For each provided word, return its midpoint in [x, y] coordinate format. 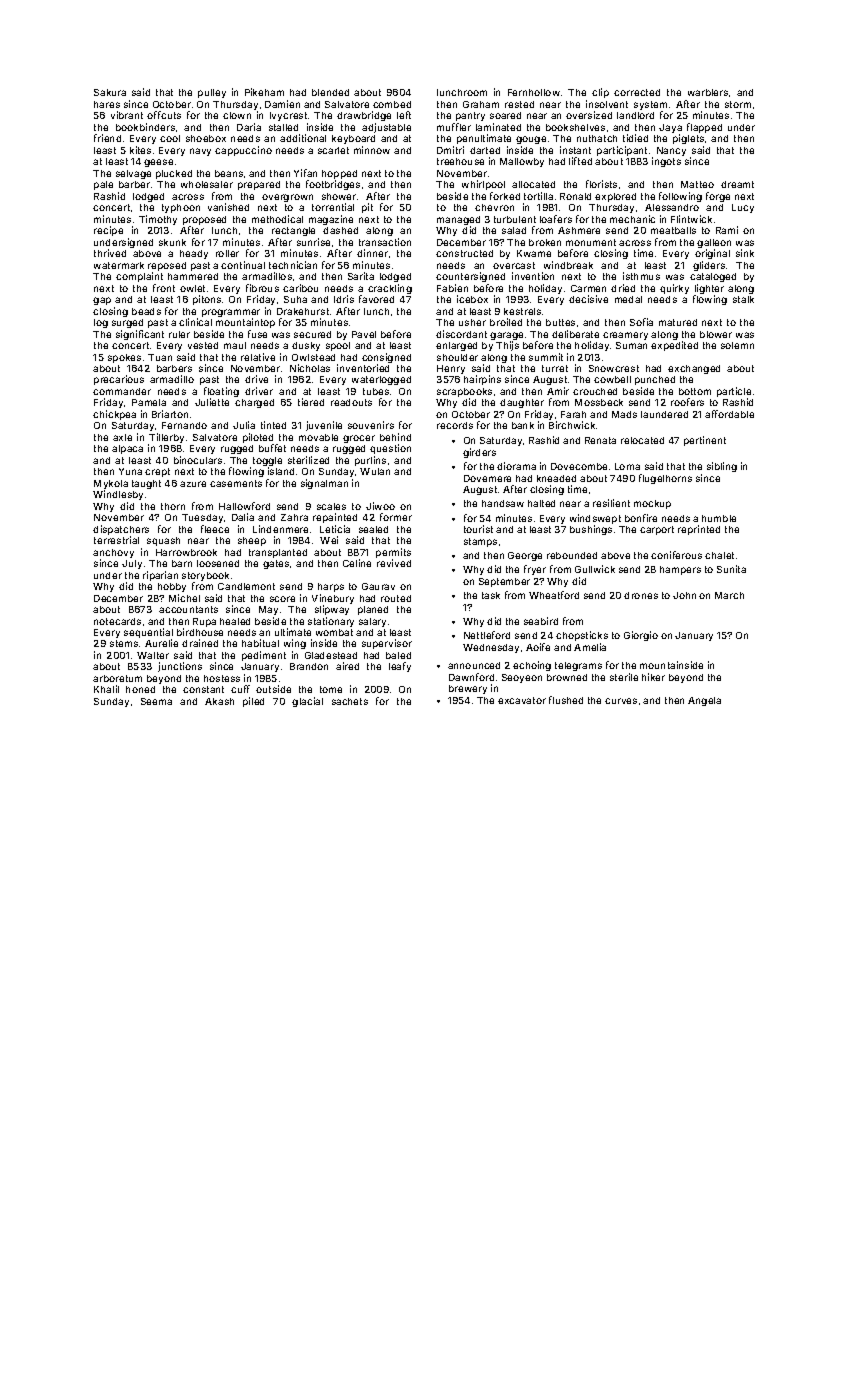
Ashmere [579, 230]
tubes [376, 391]
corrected [637, 92]
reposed [167, 266]
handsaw [503, 503]
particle [734, 392]
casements [236, 483]
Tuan [160, 357]
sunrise [313, 242]
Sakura [110, 92]
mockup [652, 504]
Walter [153, 655]
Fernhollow [534, 92]
